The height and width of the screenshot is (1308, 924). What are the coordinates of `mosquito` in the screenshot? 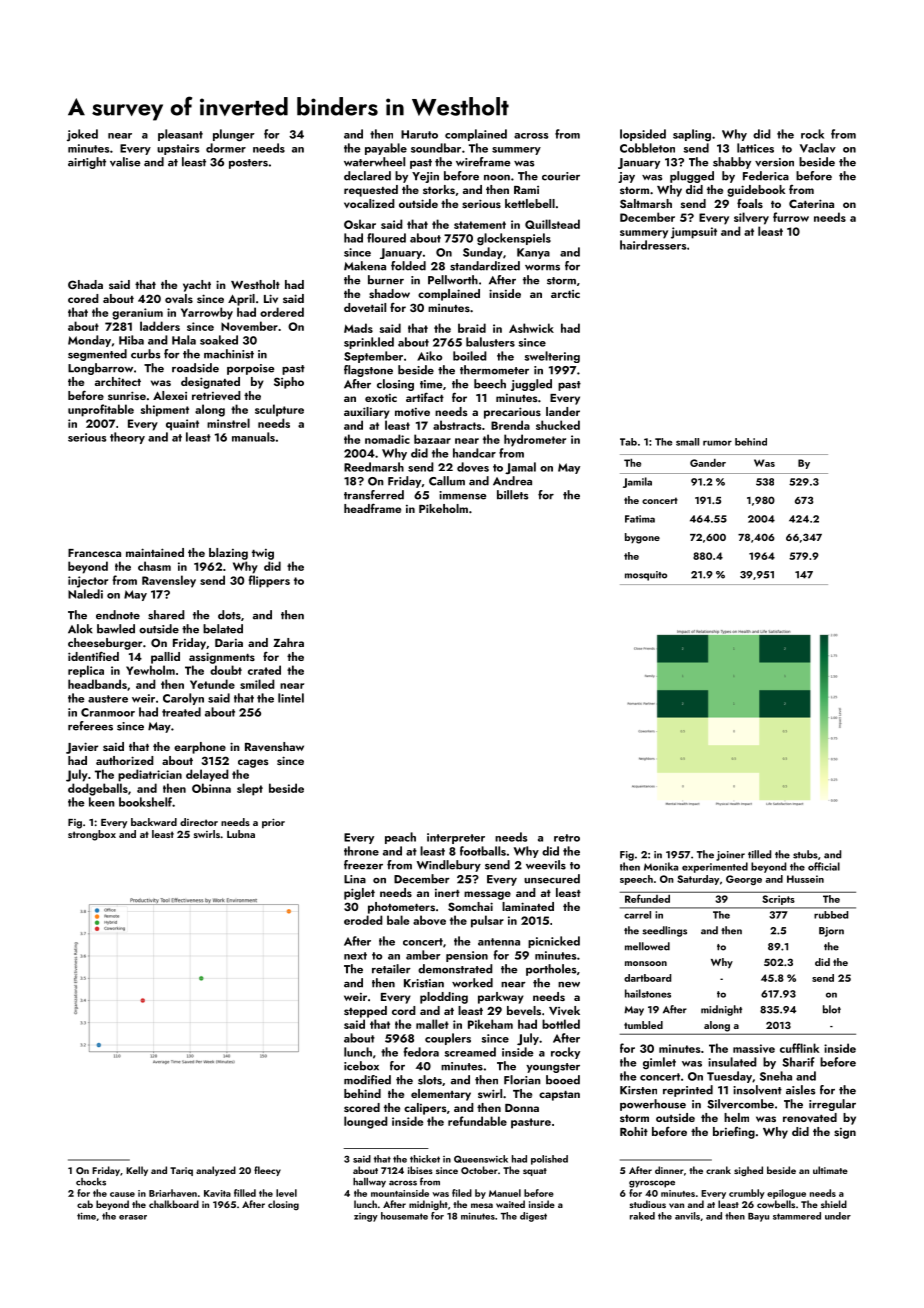 It's located at (646, 576).
